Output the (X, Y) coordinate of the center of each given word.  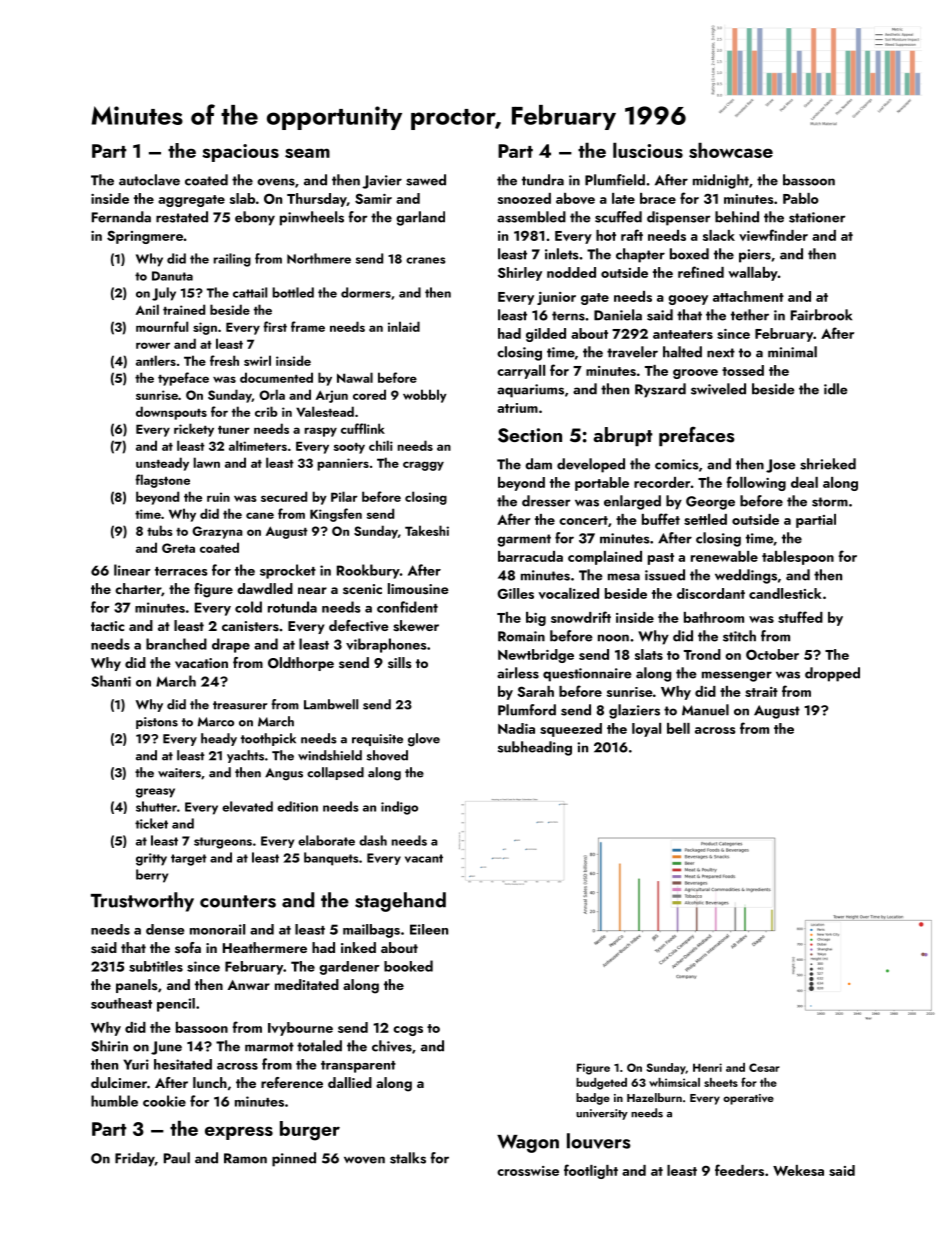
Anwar (248, 985)
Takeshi (427, 530)
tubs (160, 530)
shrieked (828, 464)
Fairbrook (821, 315)
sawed (426, 180)
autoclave (149, 180)
